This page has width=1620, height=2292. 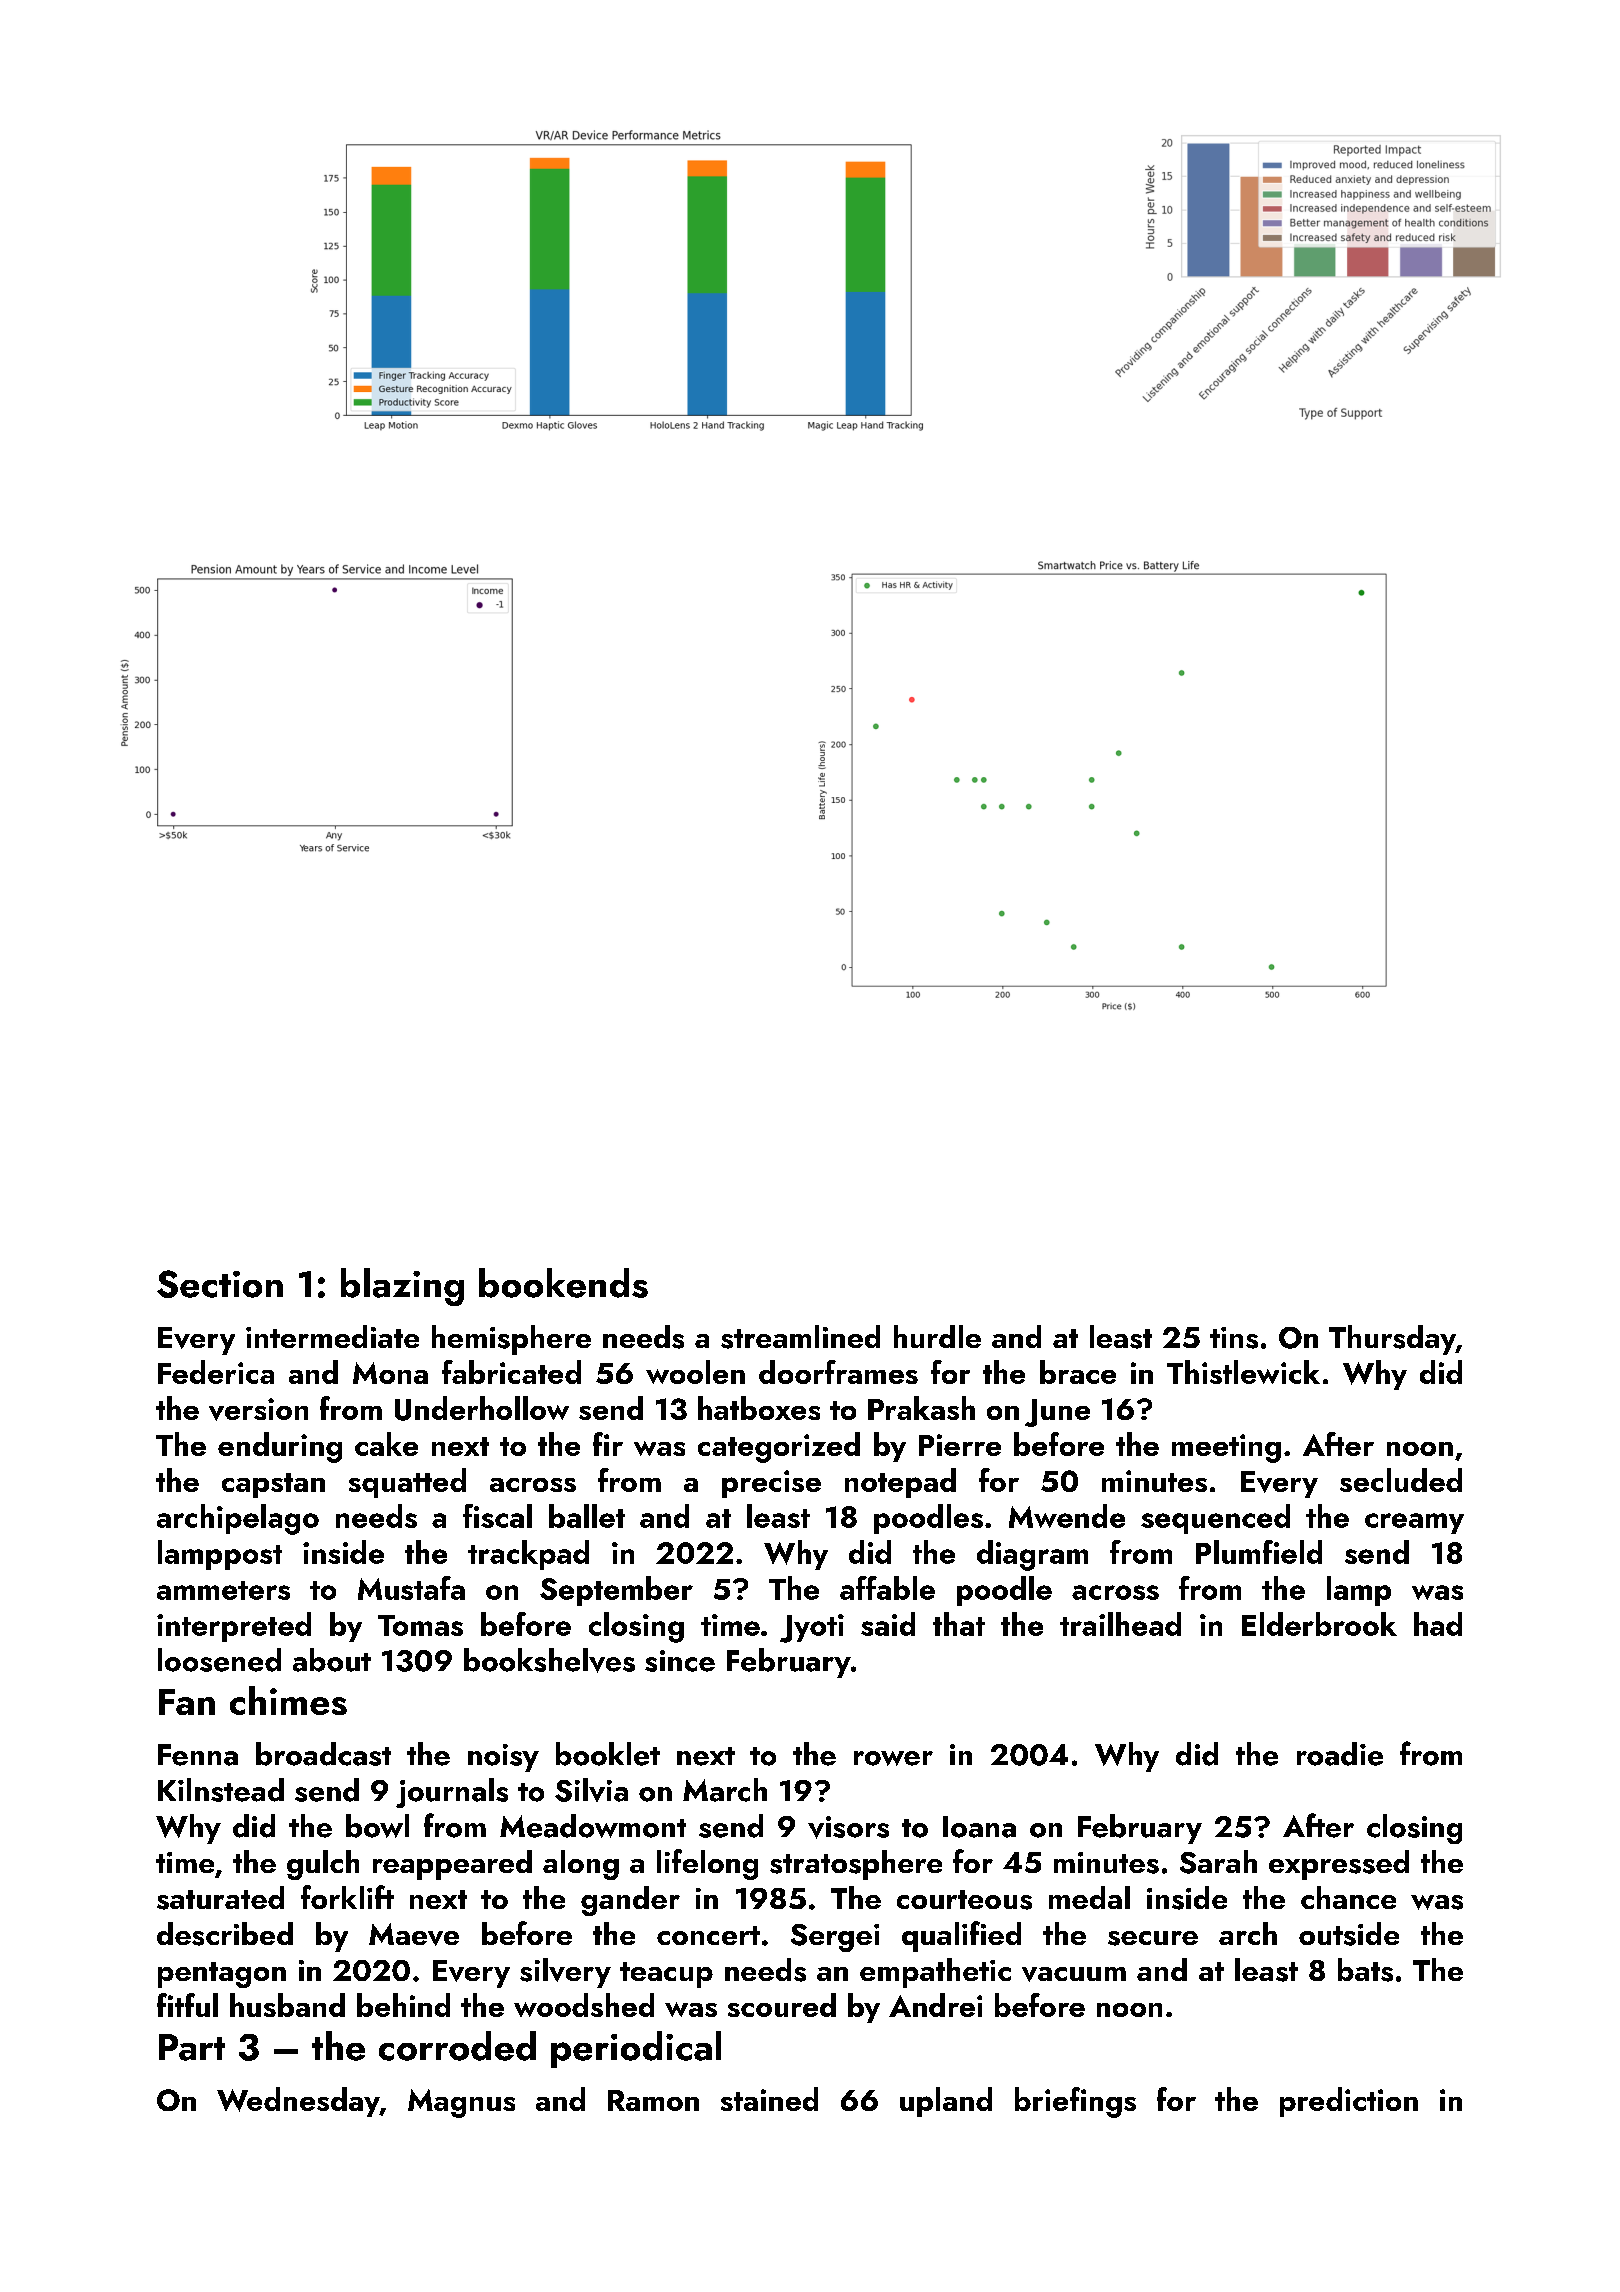 I want to click on secluded, so click(x=1401, y=1480).
